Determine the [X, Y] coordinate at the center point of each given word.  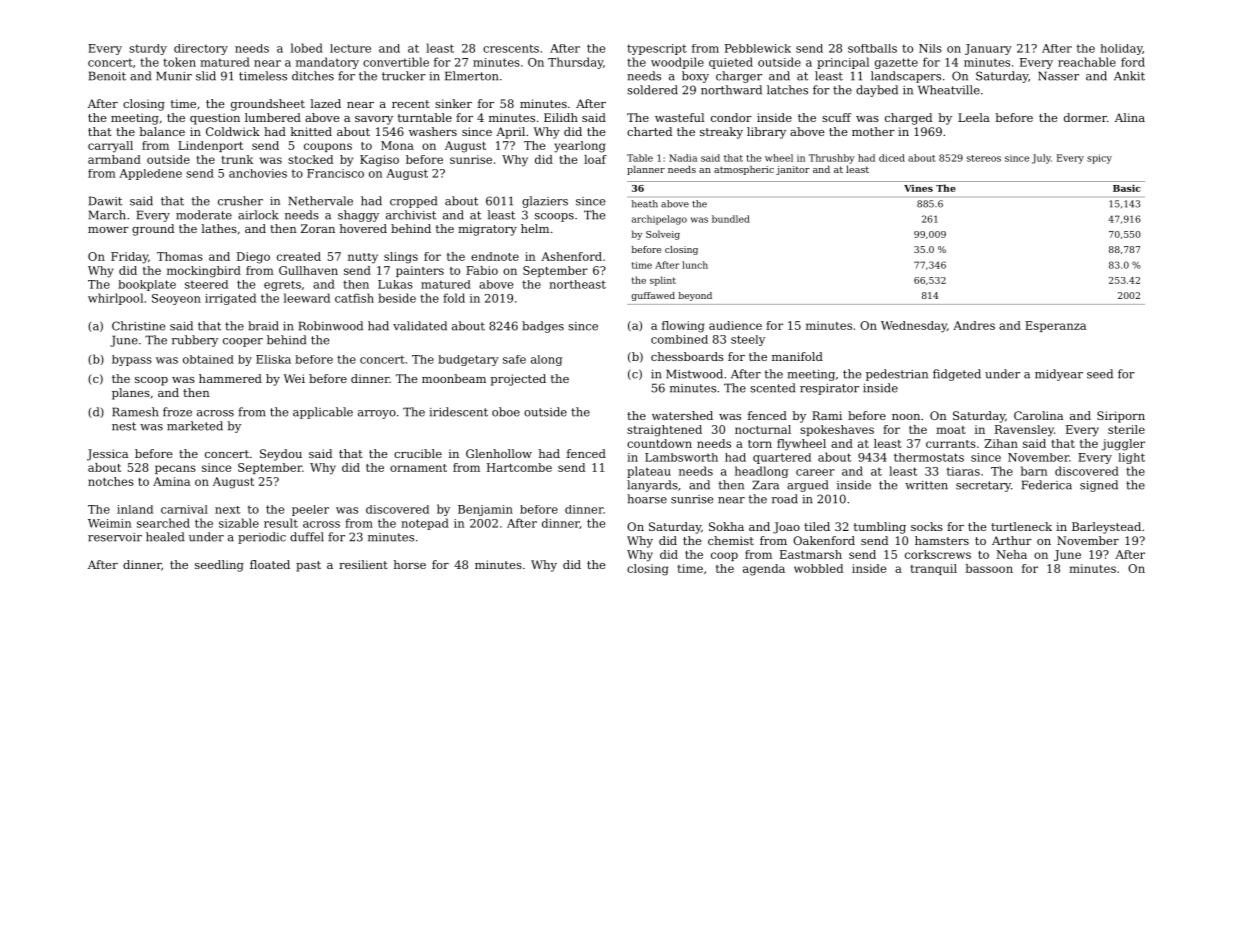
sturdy [148, 49]
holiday [1121, 49]
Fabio [482, 270]
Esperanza [1055, 326]
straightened [664, 431]
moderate [204, 215]
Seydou [281, 455]
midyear [1059, 375]
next [227, 510]
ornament [418, 468]
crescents [511, 48]
